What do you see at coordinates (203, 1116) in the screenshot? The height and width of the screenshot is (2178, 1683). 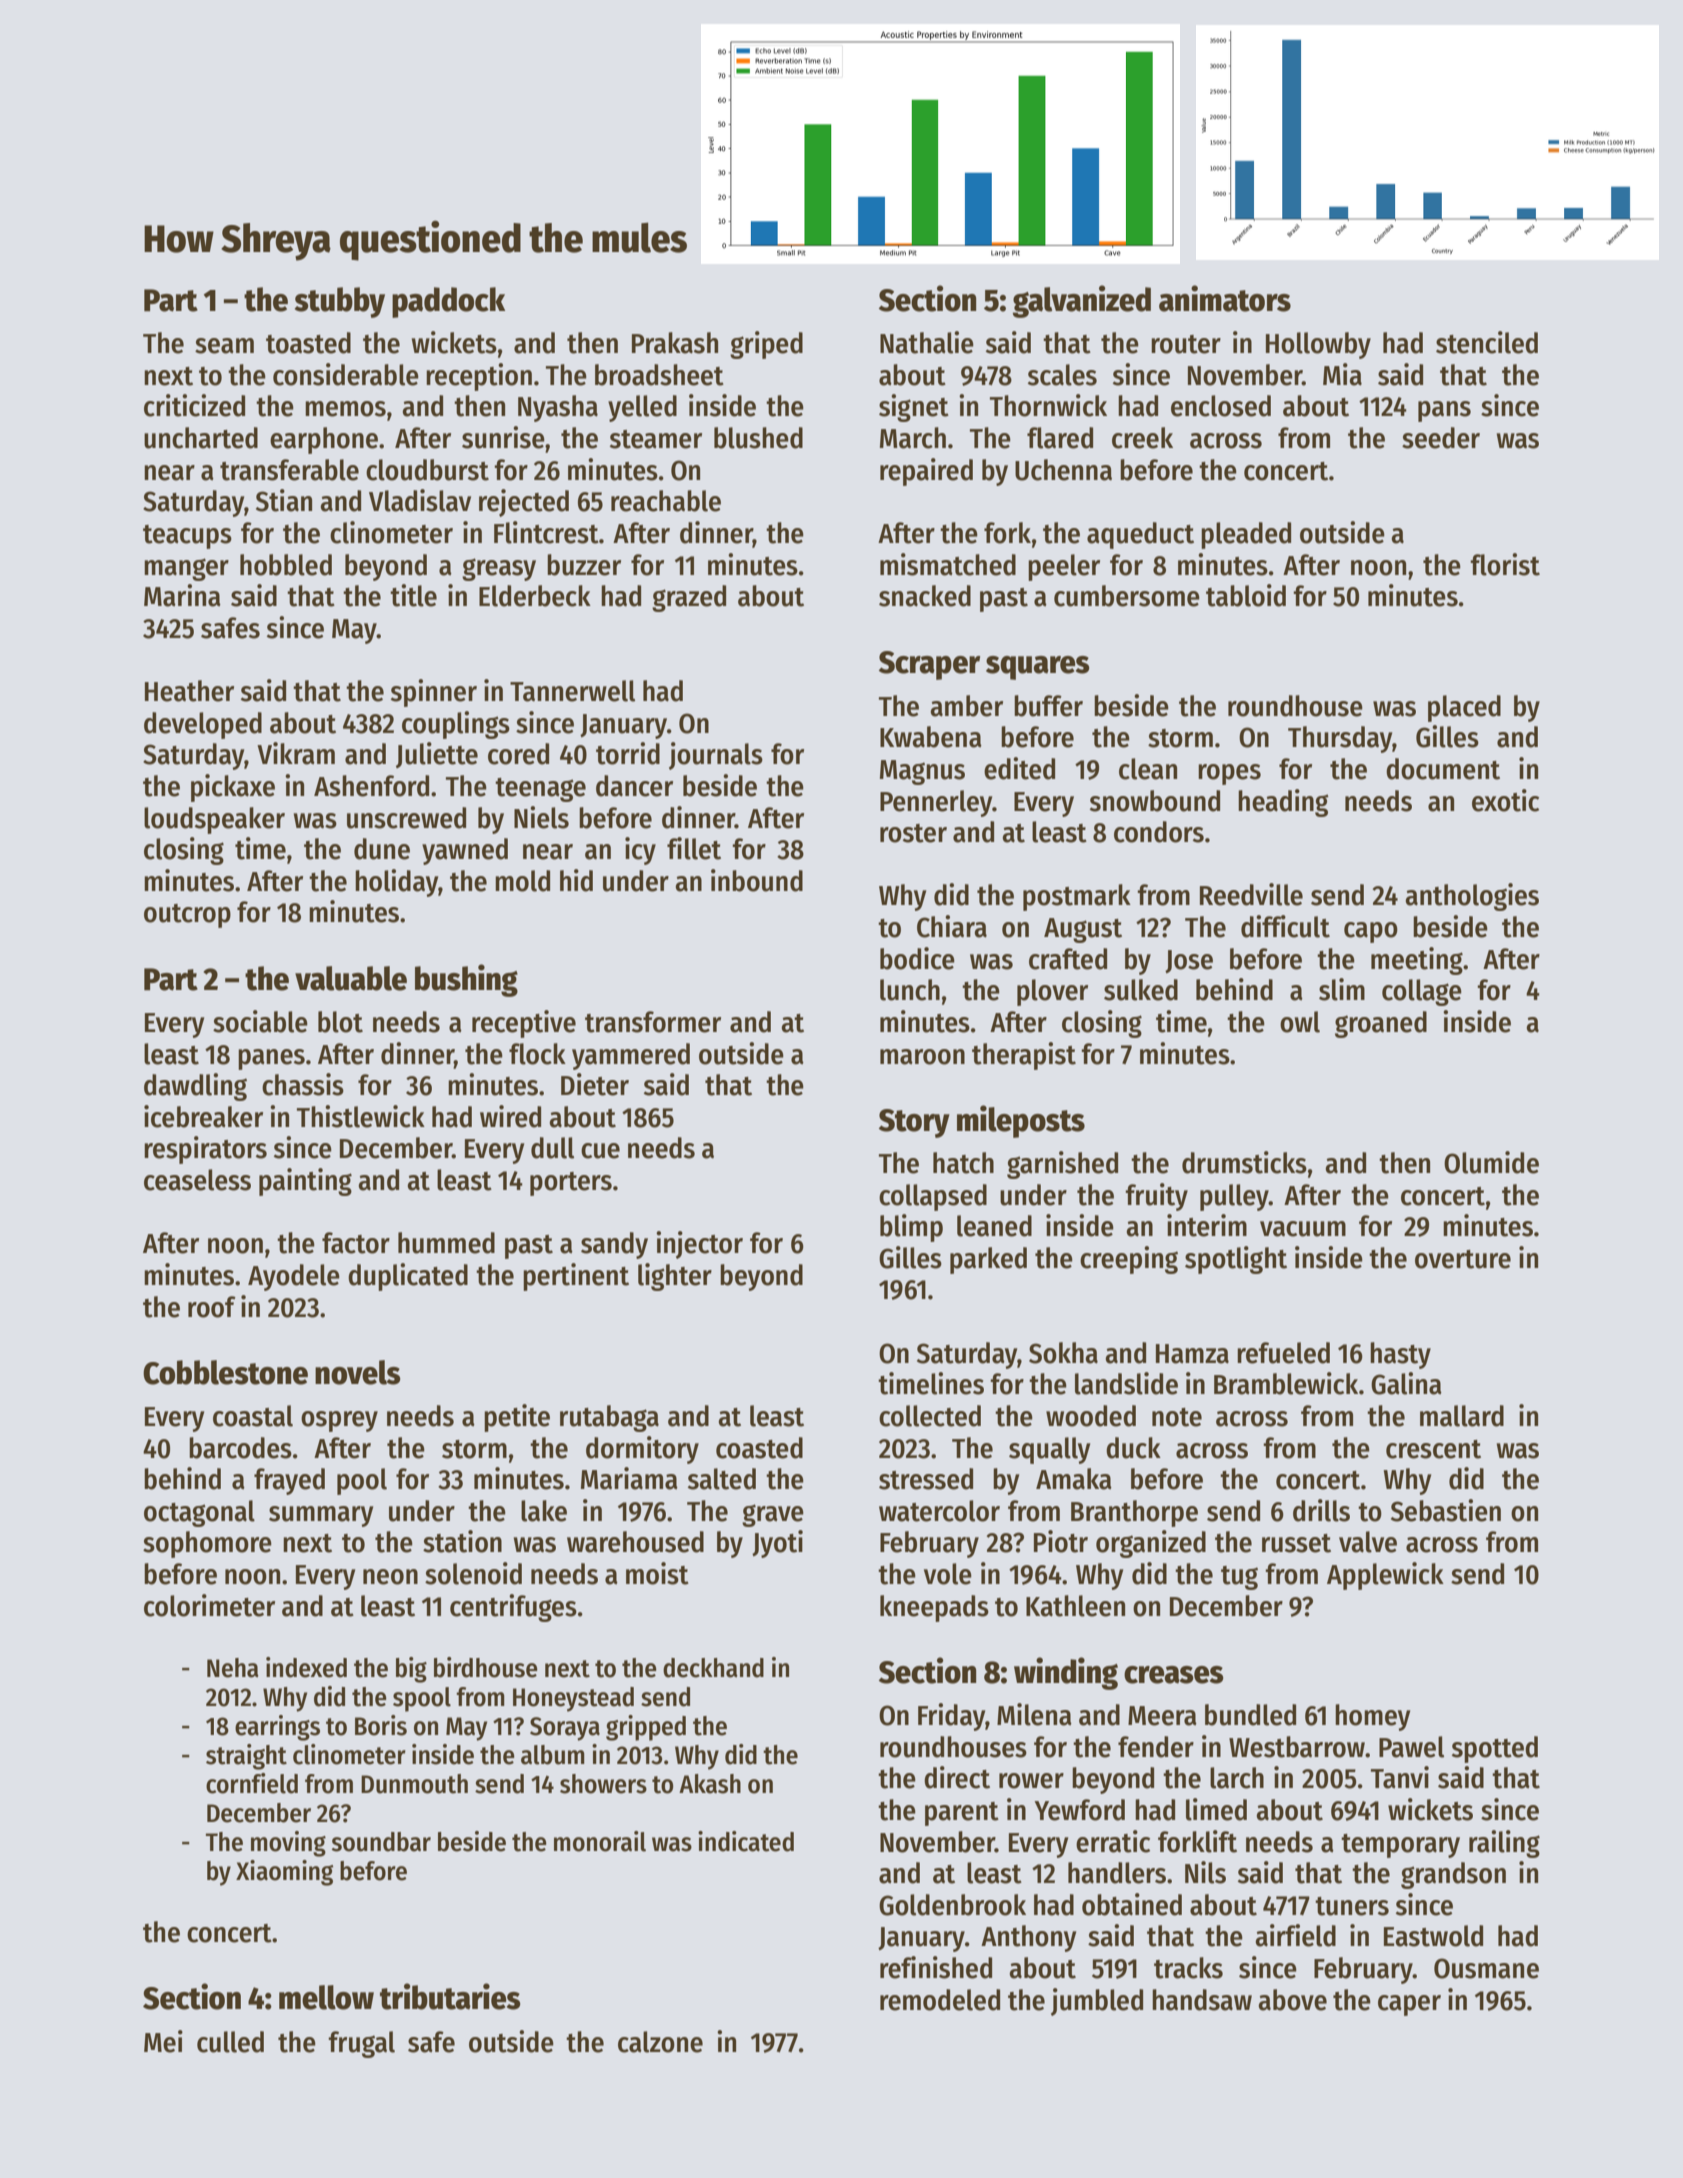 I see `icebreaker` at bounding box center [203, 1116].
